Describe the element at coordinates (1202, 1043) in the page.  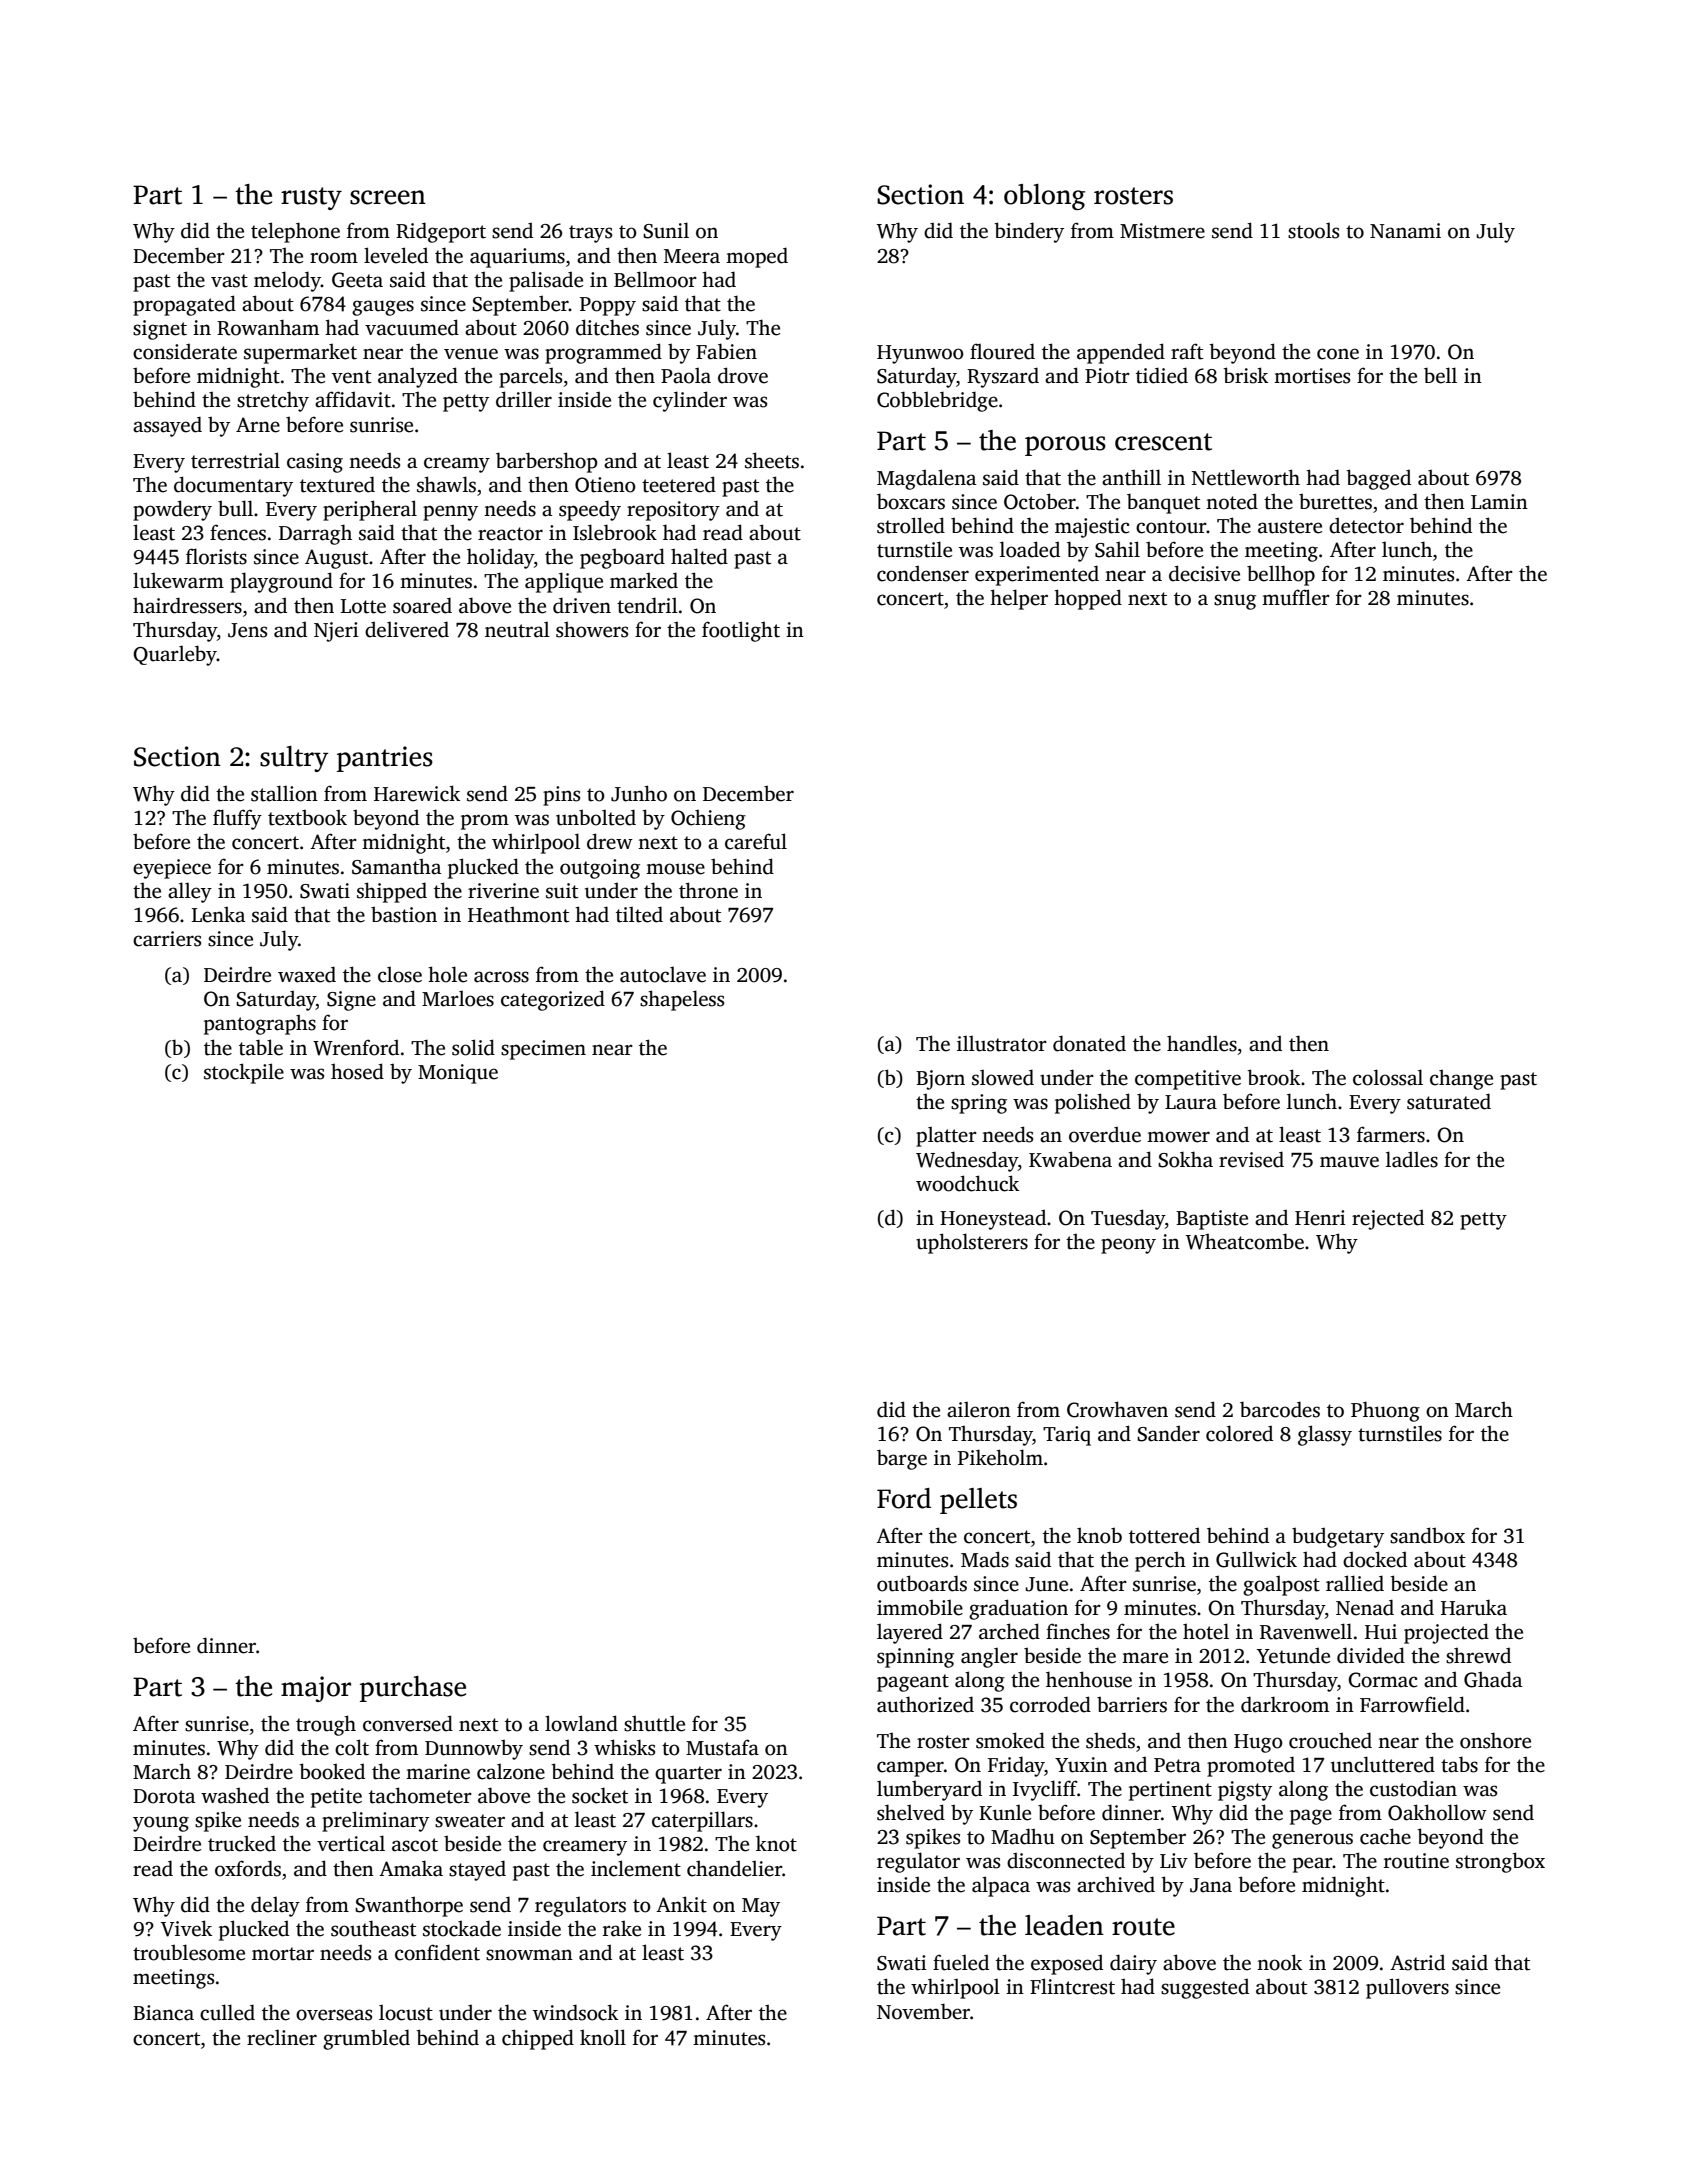
I see `handles` at that location.
